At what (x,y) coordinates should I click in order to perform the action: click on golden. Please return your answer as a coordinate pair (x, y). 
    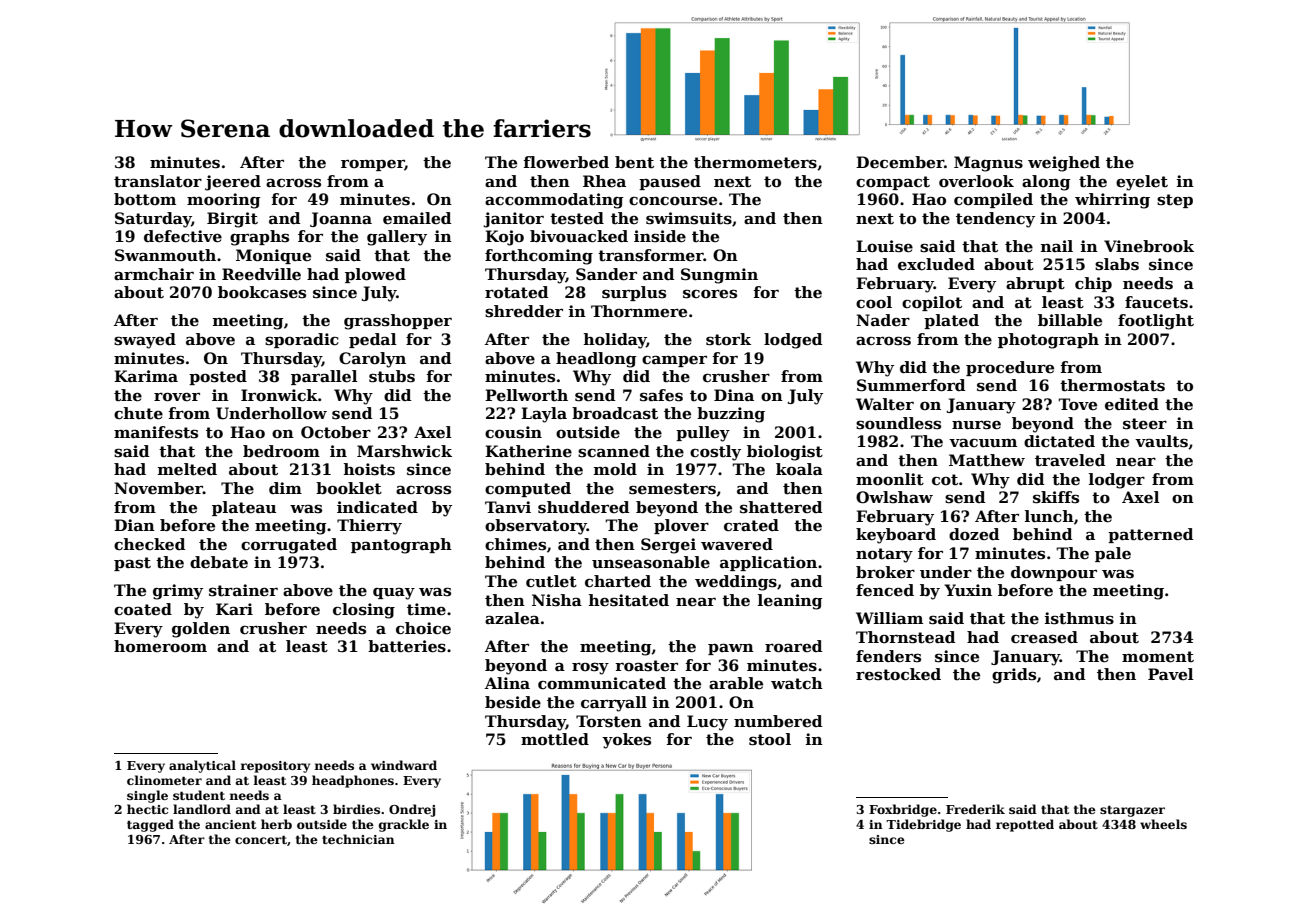
    Looking at the image, I should click on (201, 630).
